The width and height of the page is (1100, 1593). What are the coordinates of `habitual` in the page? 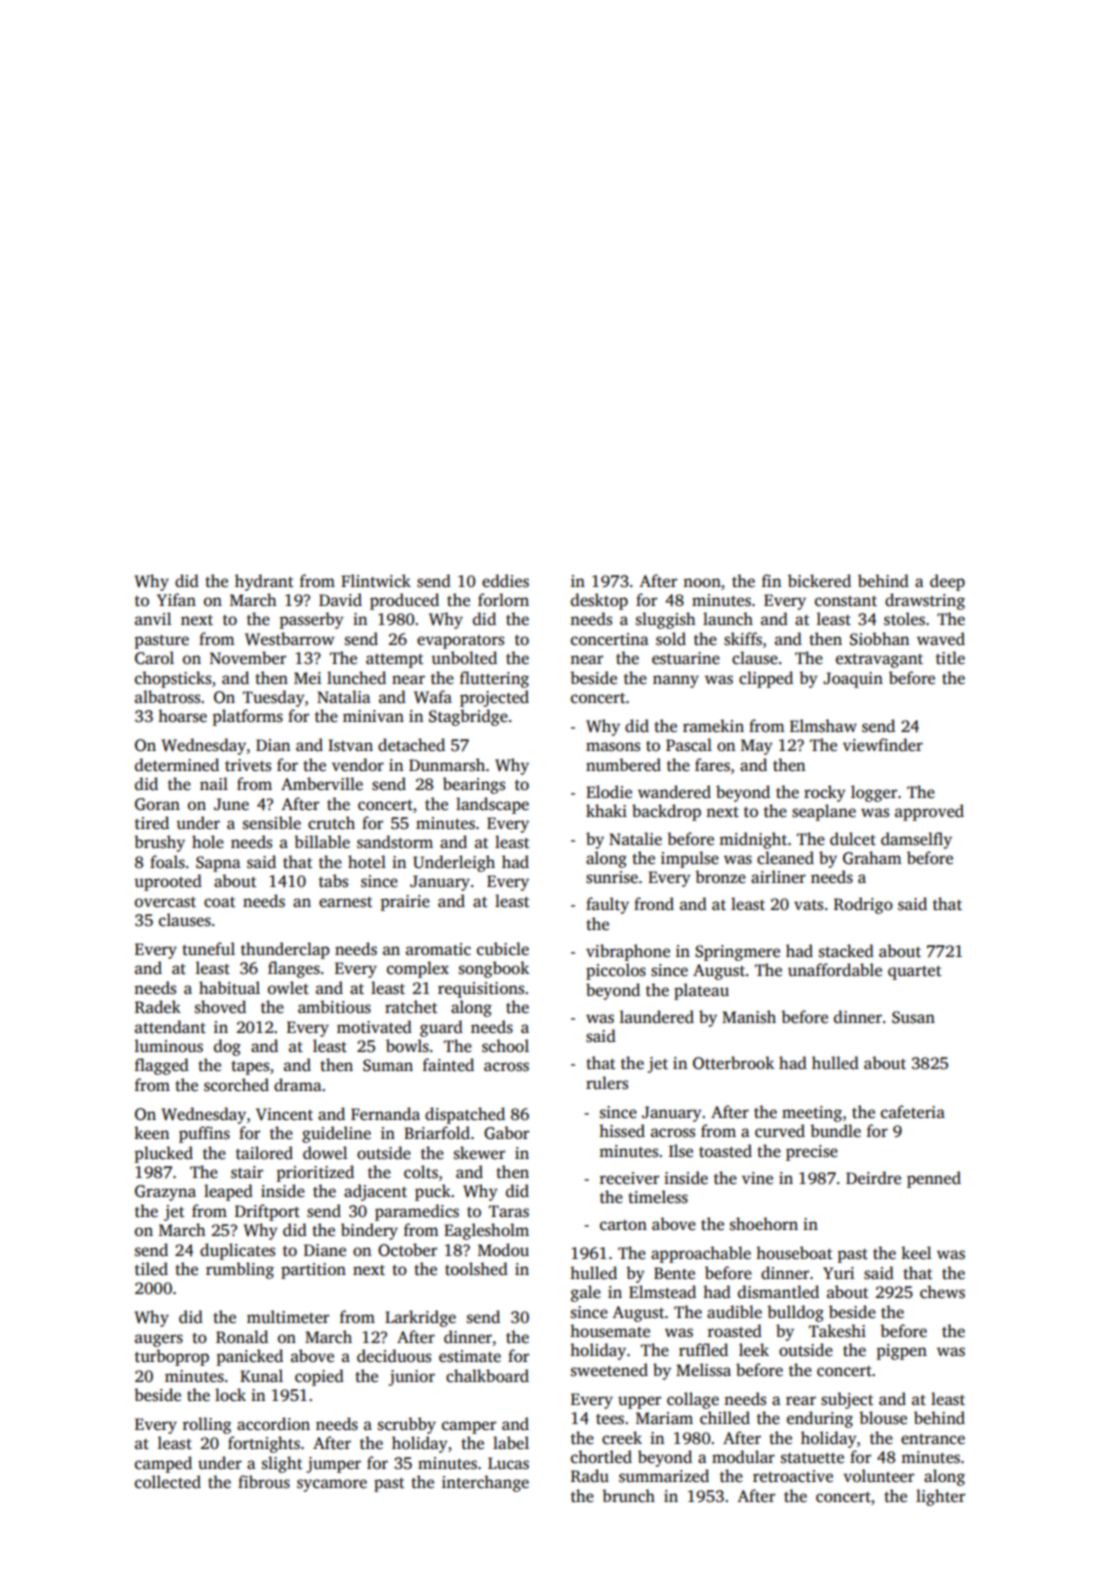 It's located at (229, 987).
